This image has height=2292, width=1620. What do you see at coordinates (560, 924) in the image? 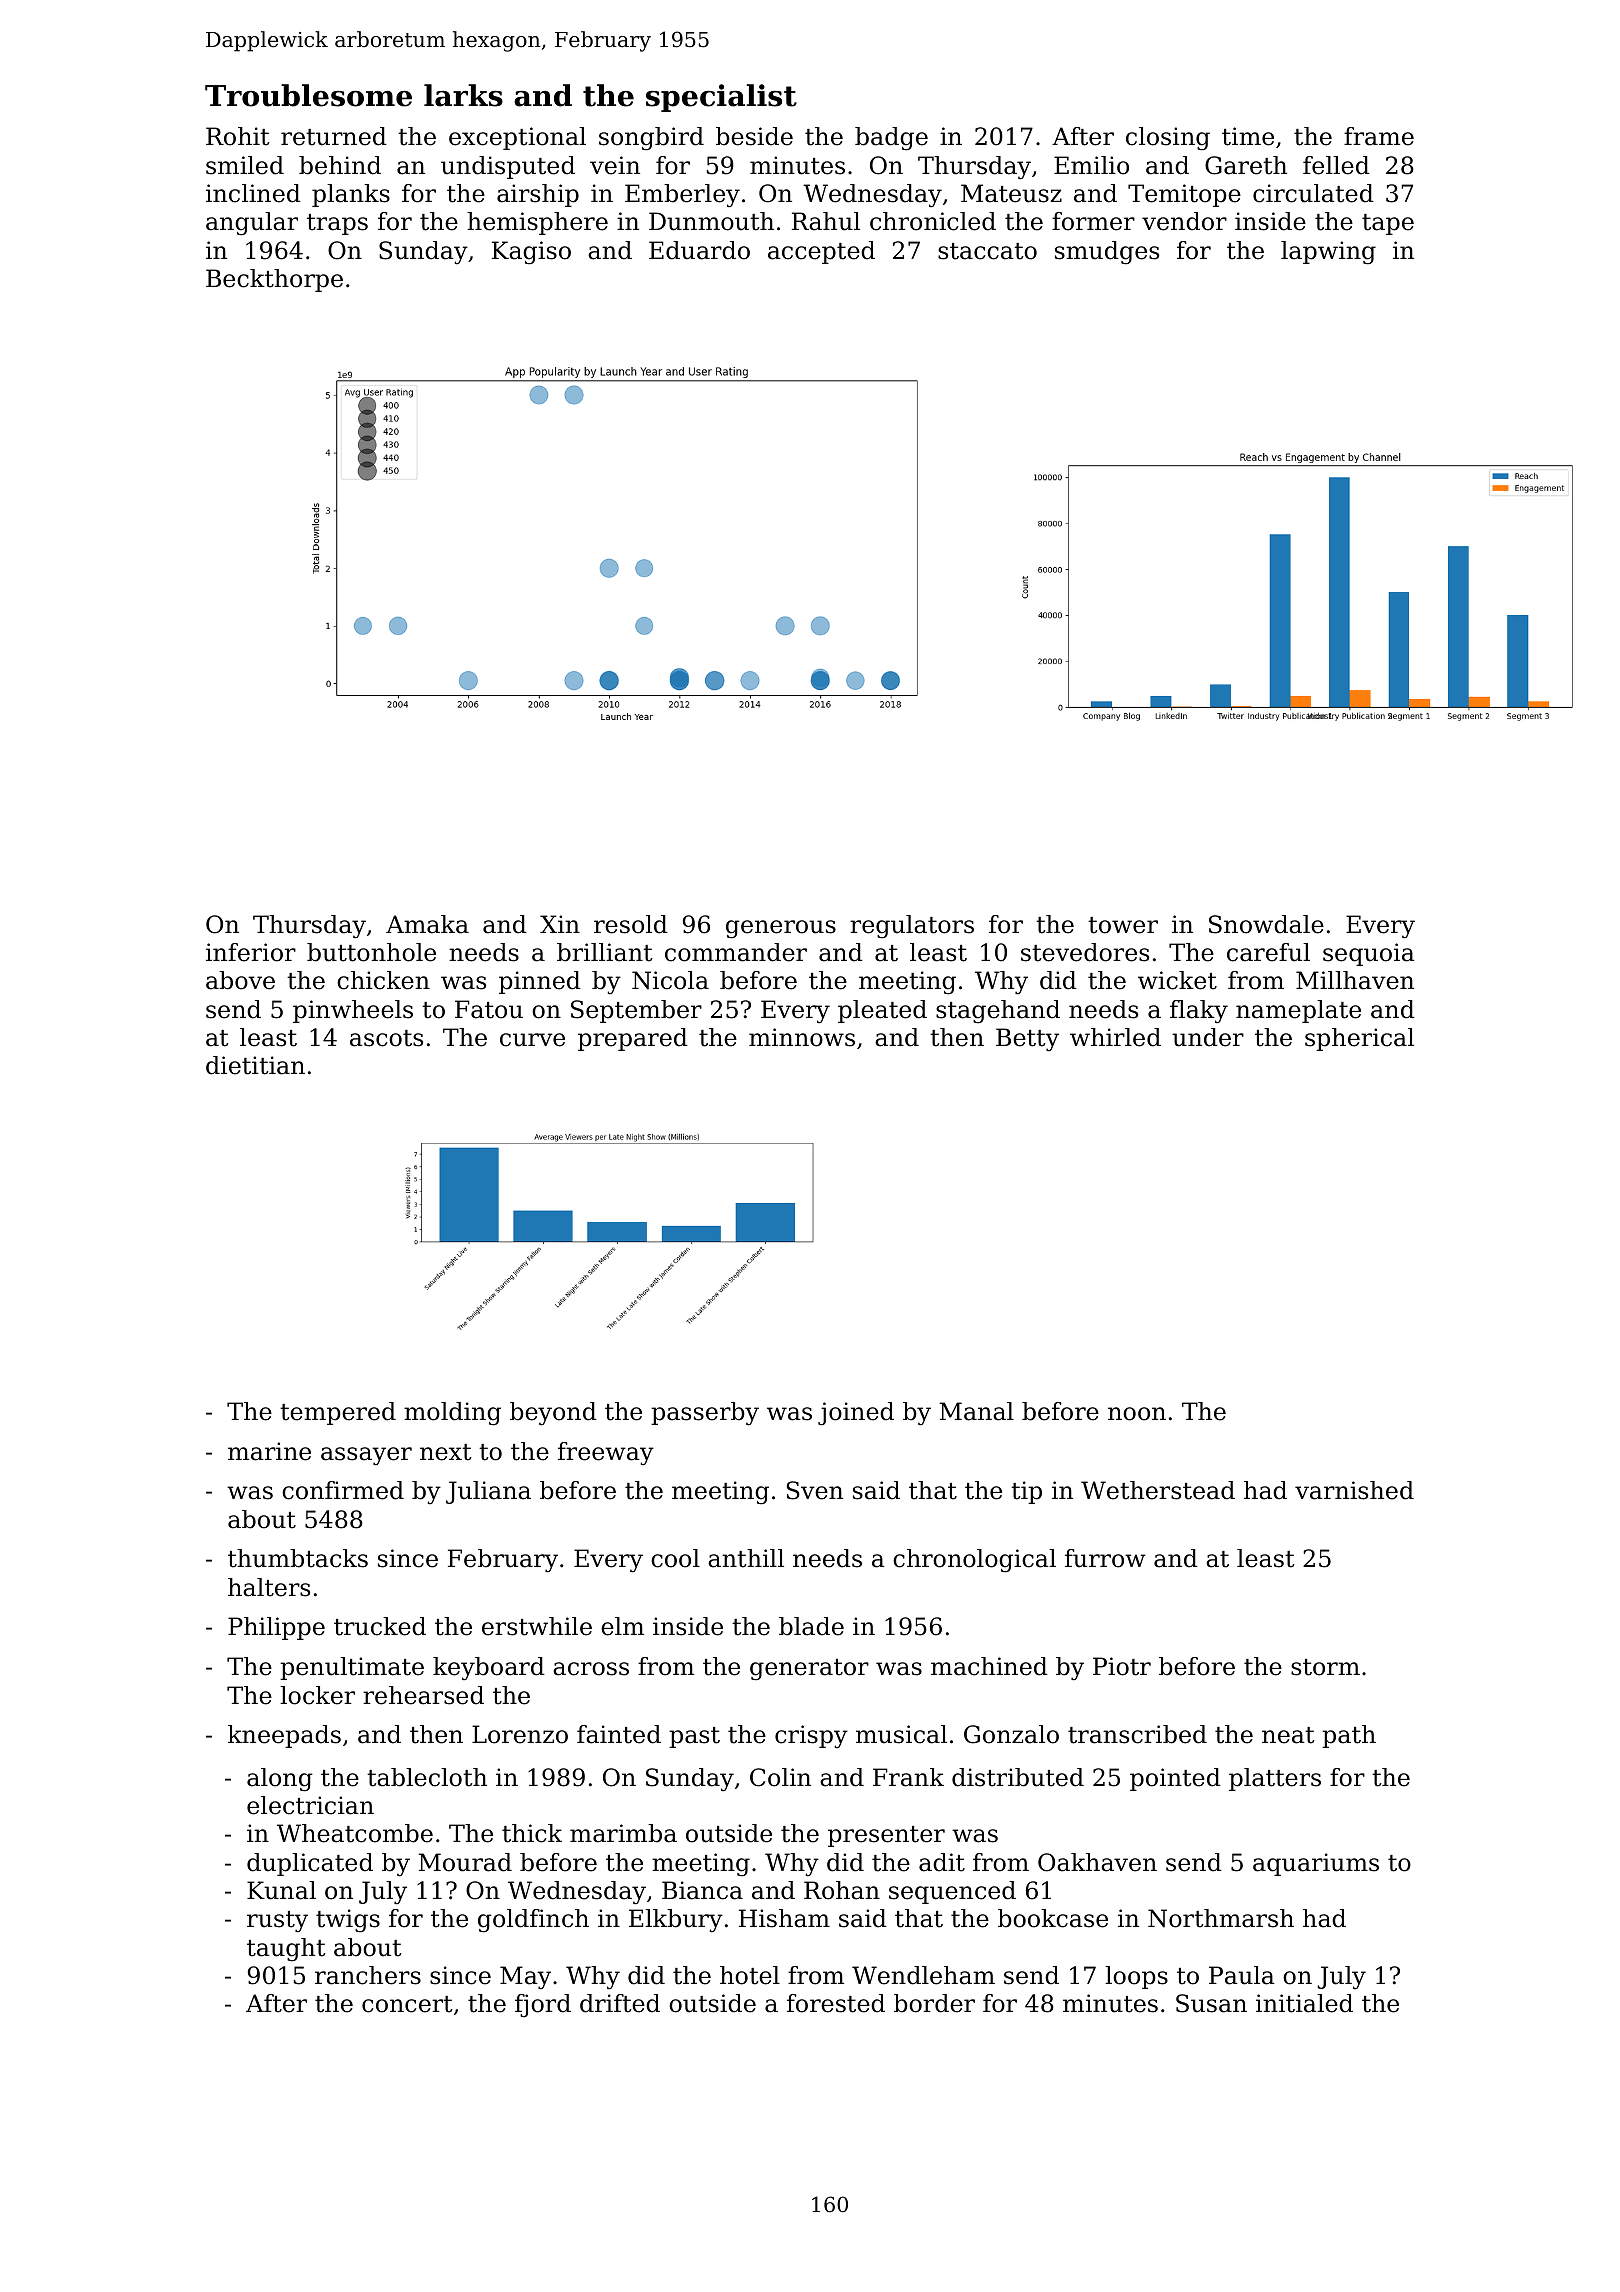
I see `Xin` at bounding box center [560, 924].
